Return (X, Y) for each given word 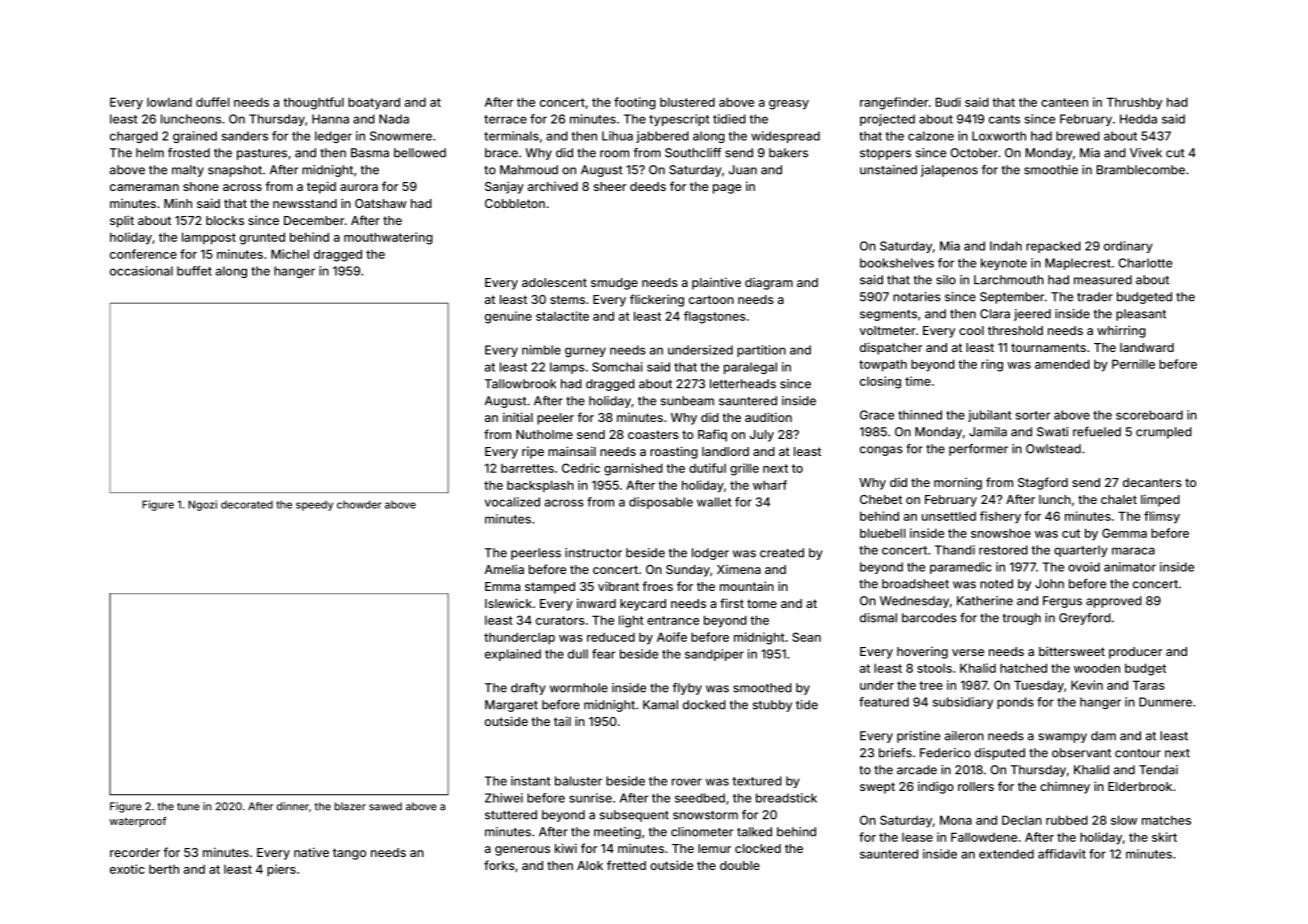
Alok (590, 865)
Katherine (985, 601)
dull (578, 654)
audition (768, 417)
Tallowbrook (520, 384)
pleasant (1141, 315)
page (727, 189)
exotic (127, 869)
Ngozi (202, 505)
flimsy (1162, 517)
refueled (1097, 432)
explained (513, 655)
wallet (714, 502)
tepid (321, 187)
